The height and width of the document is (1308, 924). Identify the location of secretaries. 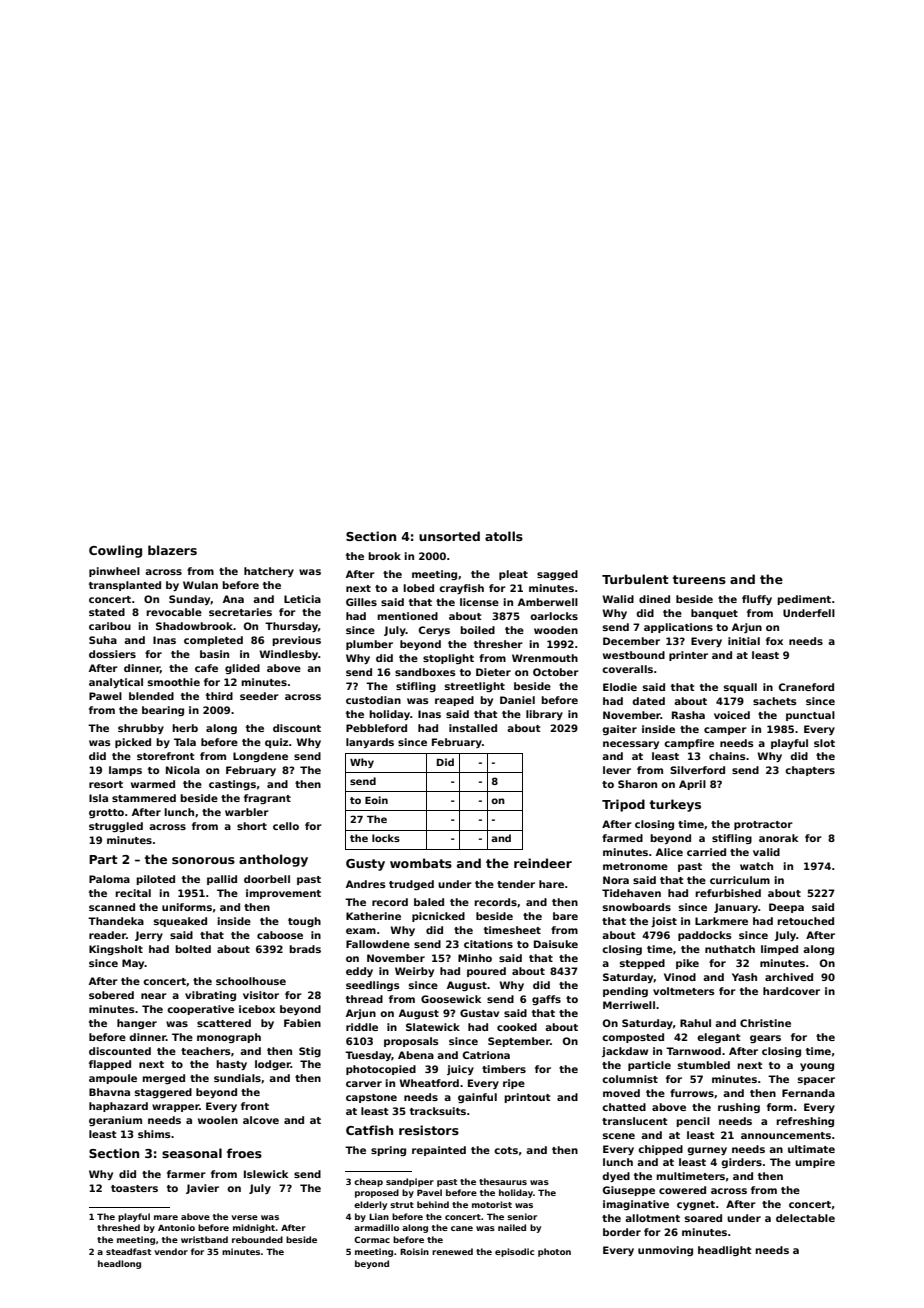
(240, 612).
